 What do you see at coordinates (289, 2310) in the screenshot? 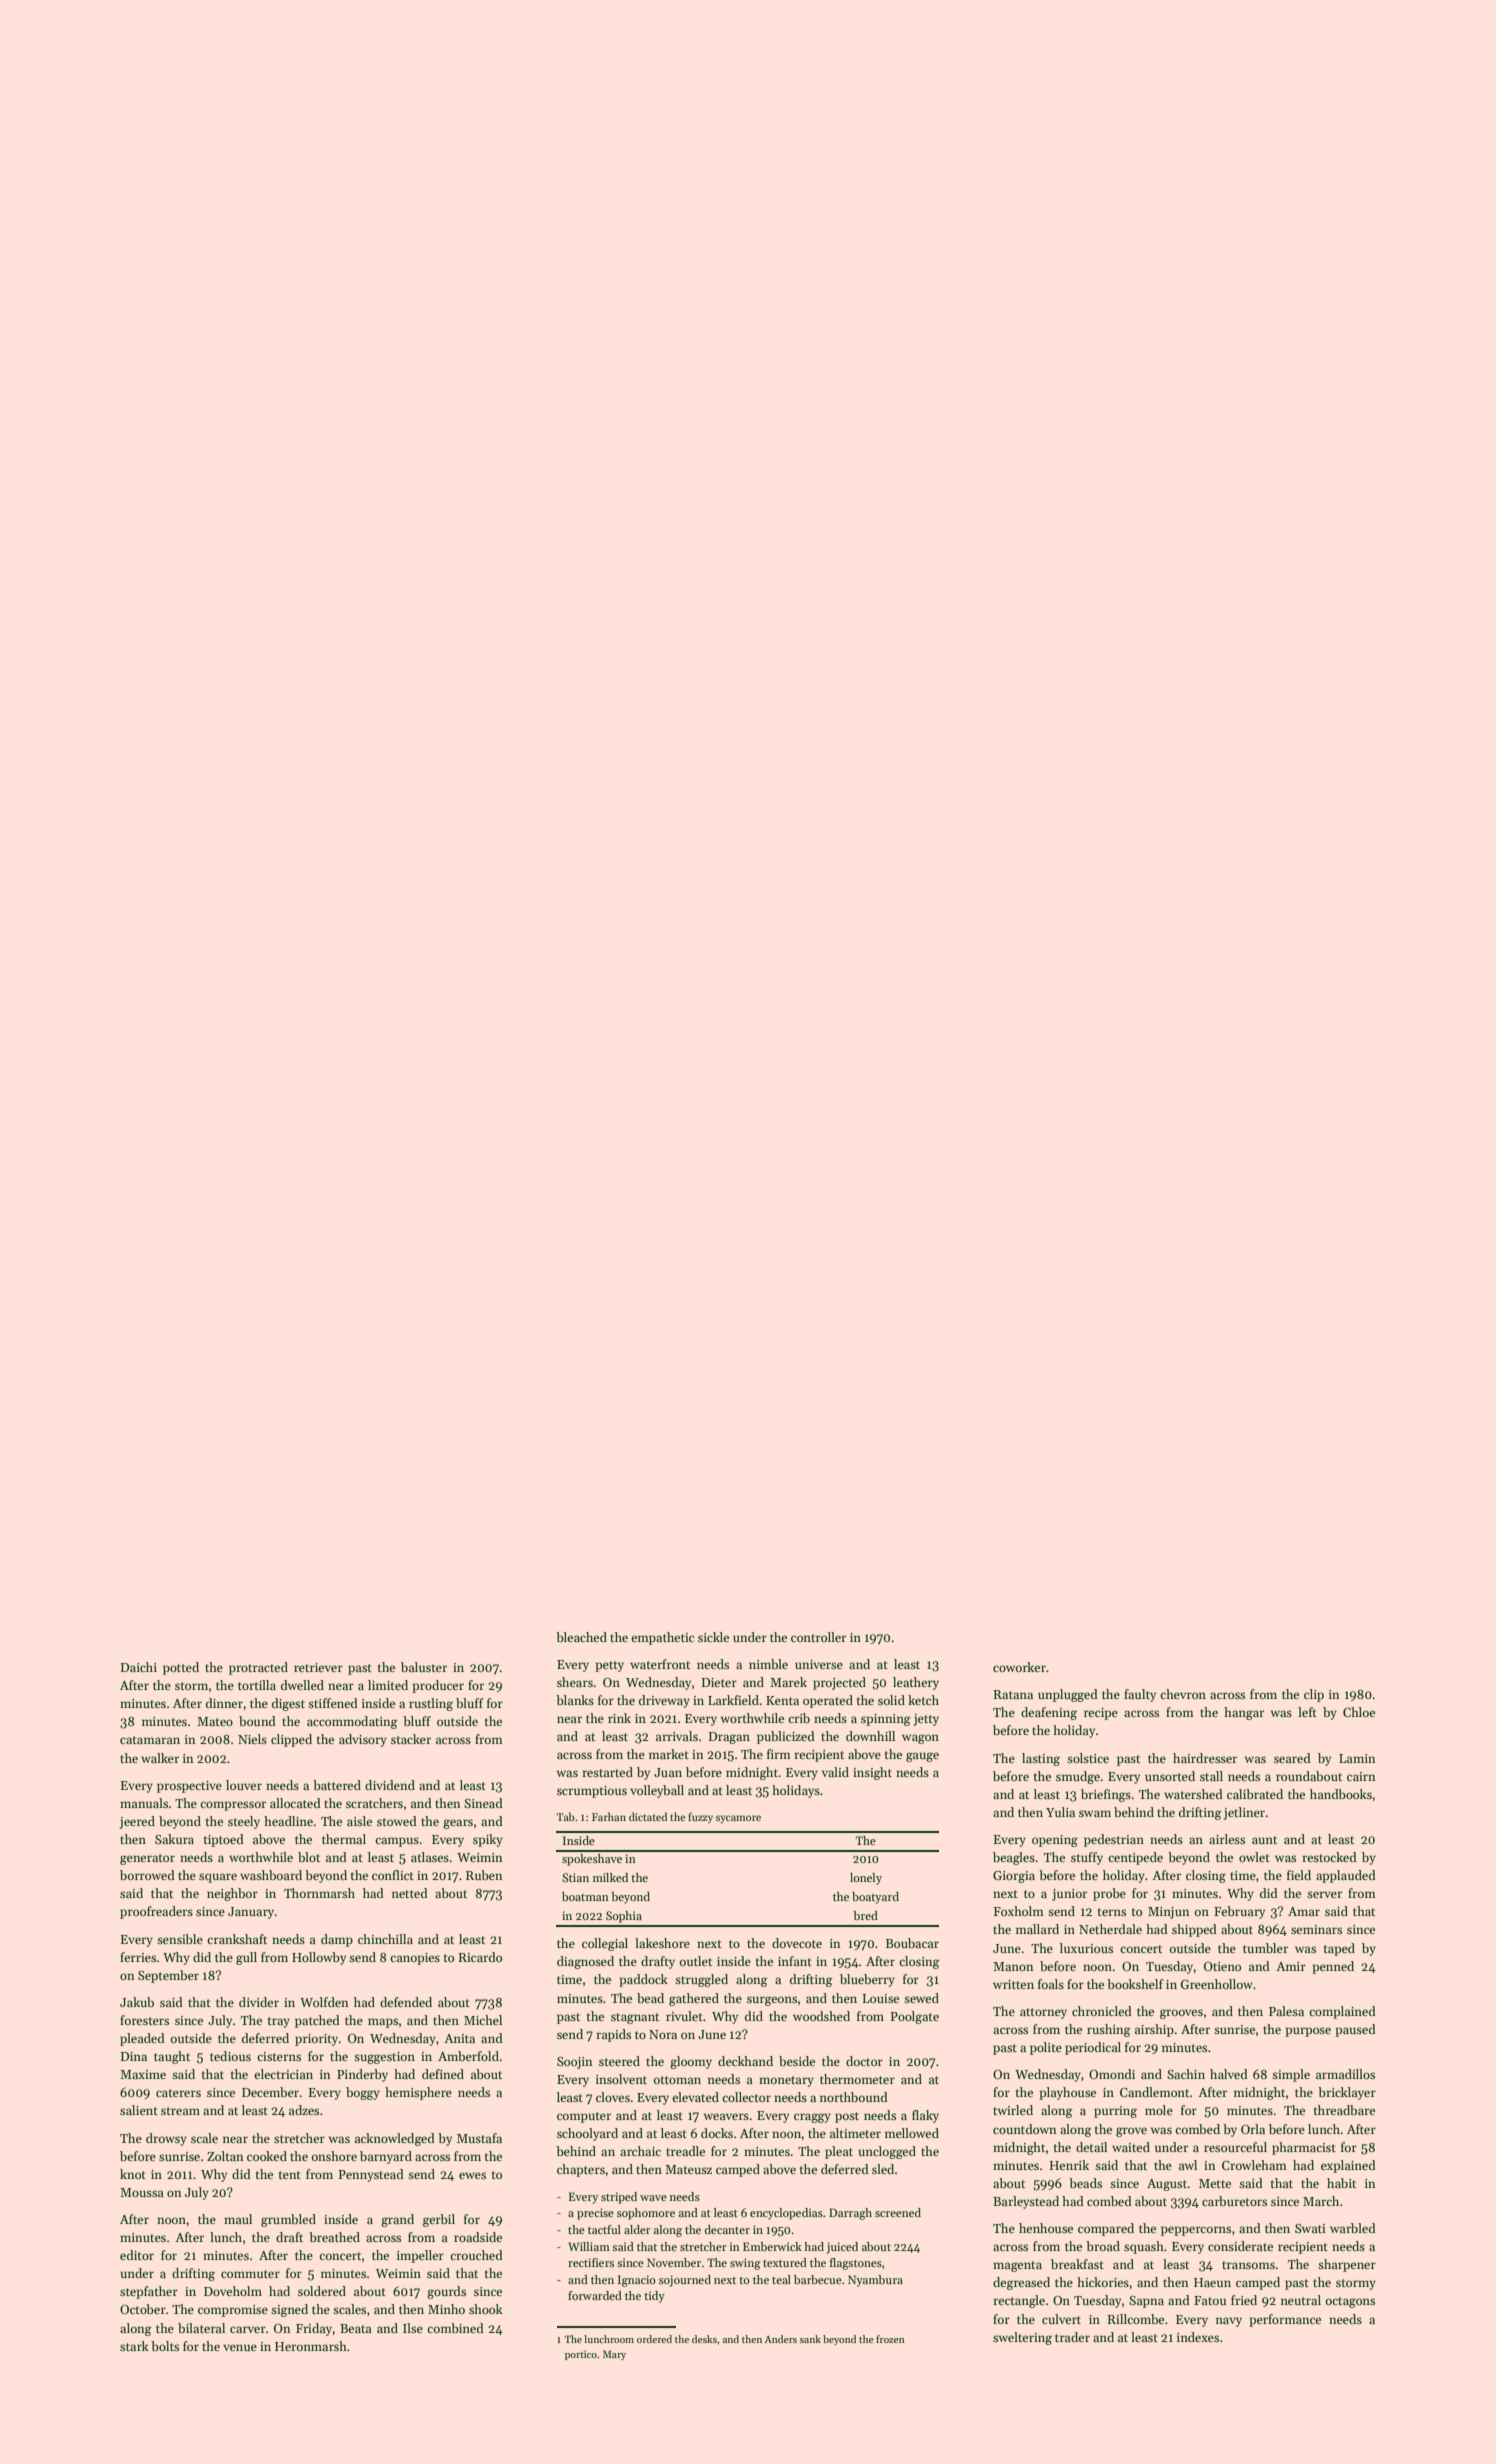
I see `signed` at bounding box center [289, 2310].
